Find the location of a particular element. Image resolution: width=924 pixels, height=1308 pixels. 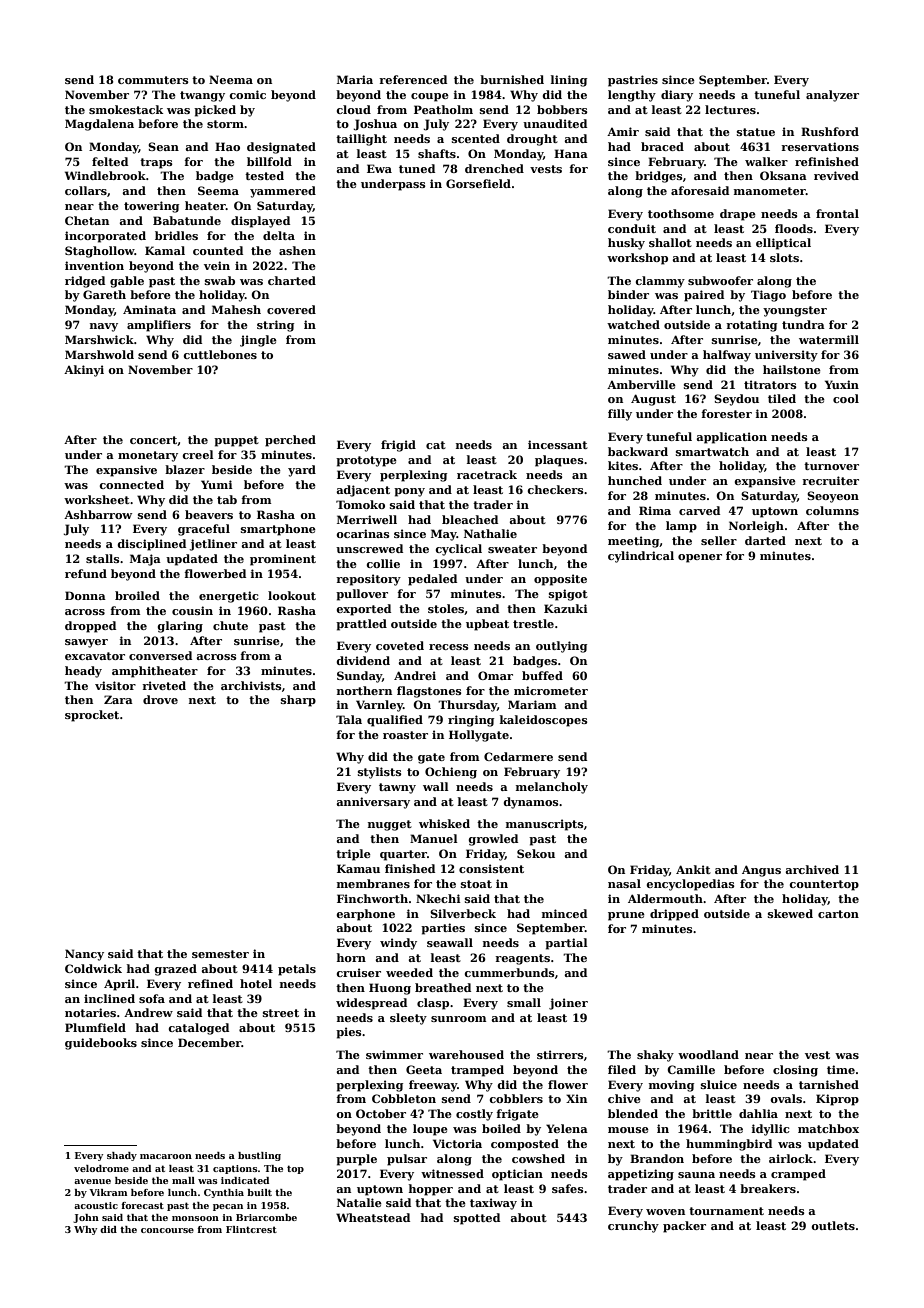

Nancy is located at coordinates (84, 955).
